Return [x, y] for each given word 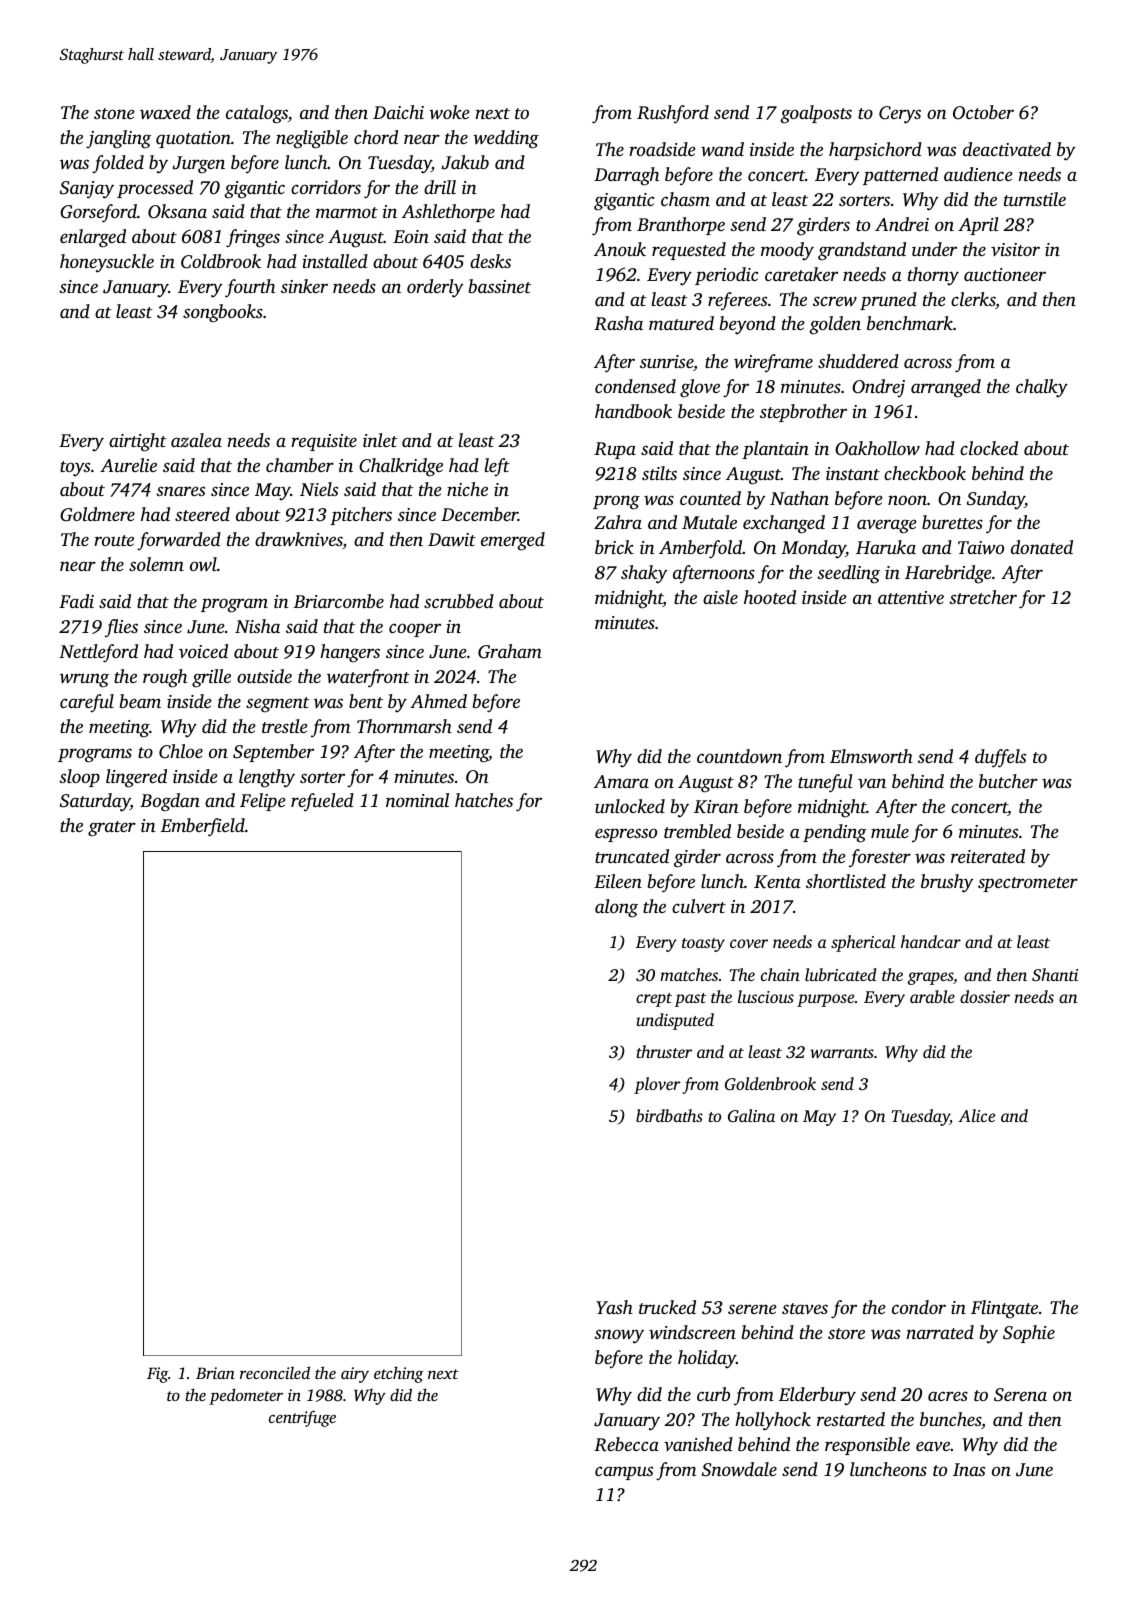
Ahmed [438, 701]
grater [112, 829]
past [690, 1000]
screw [835, 301]
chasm [685, 199]
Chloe [181, 751]
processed [155, 189]
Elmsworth [871, 756]
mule [890, 831]
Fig [157, 1375]
